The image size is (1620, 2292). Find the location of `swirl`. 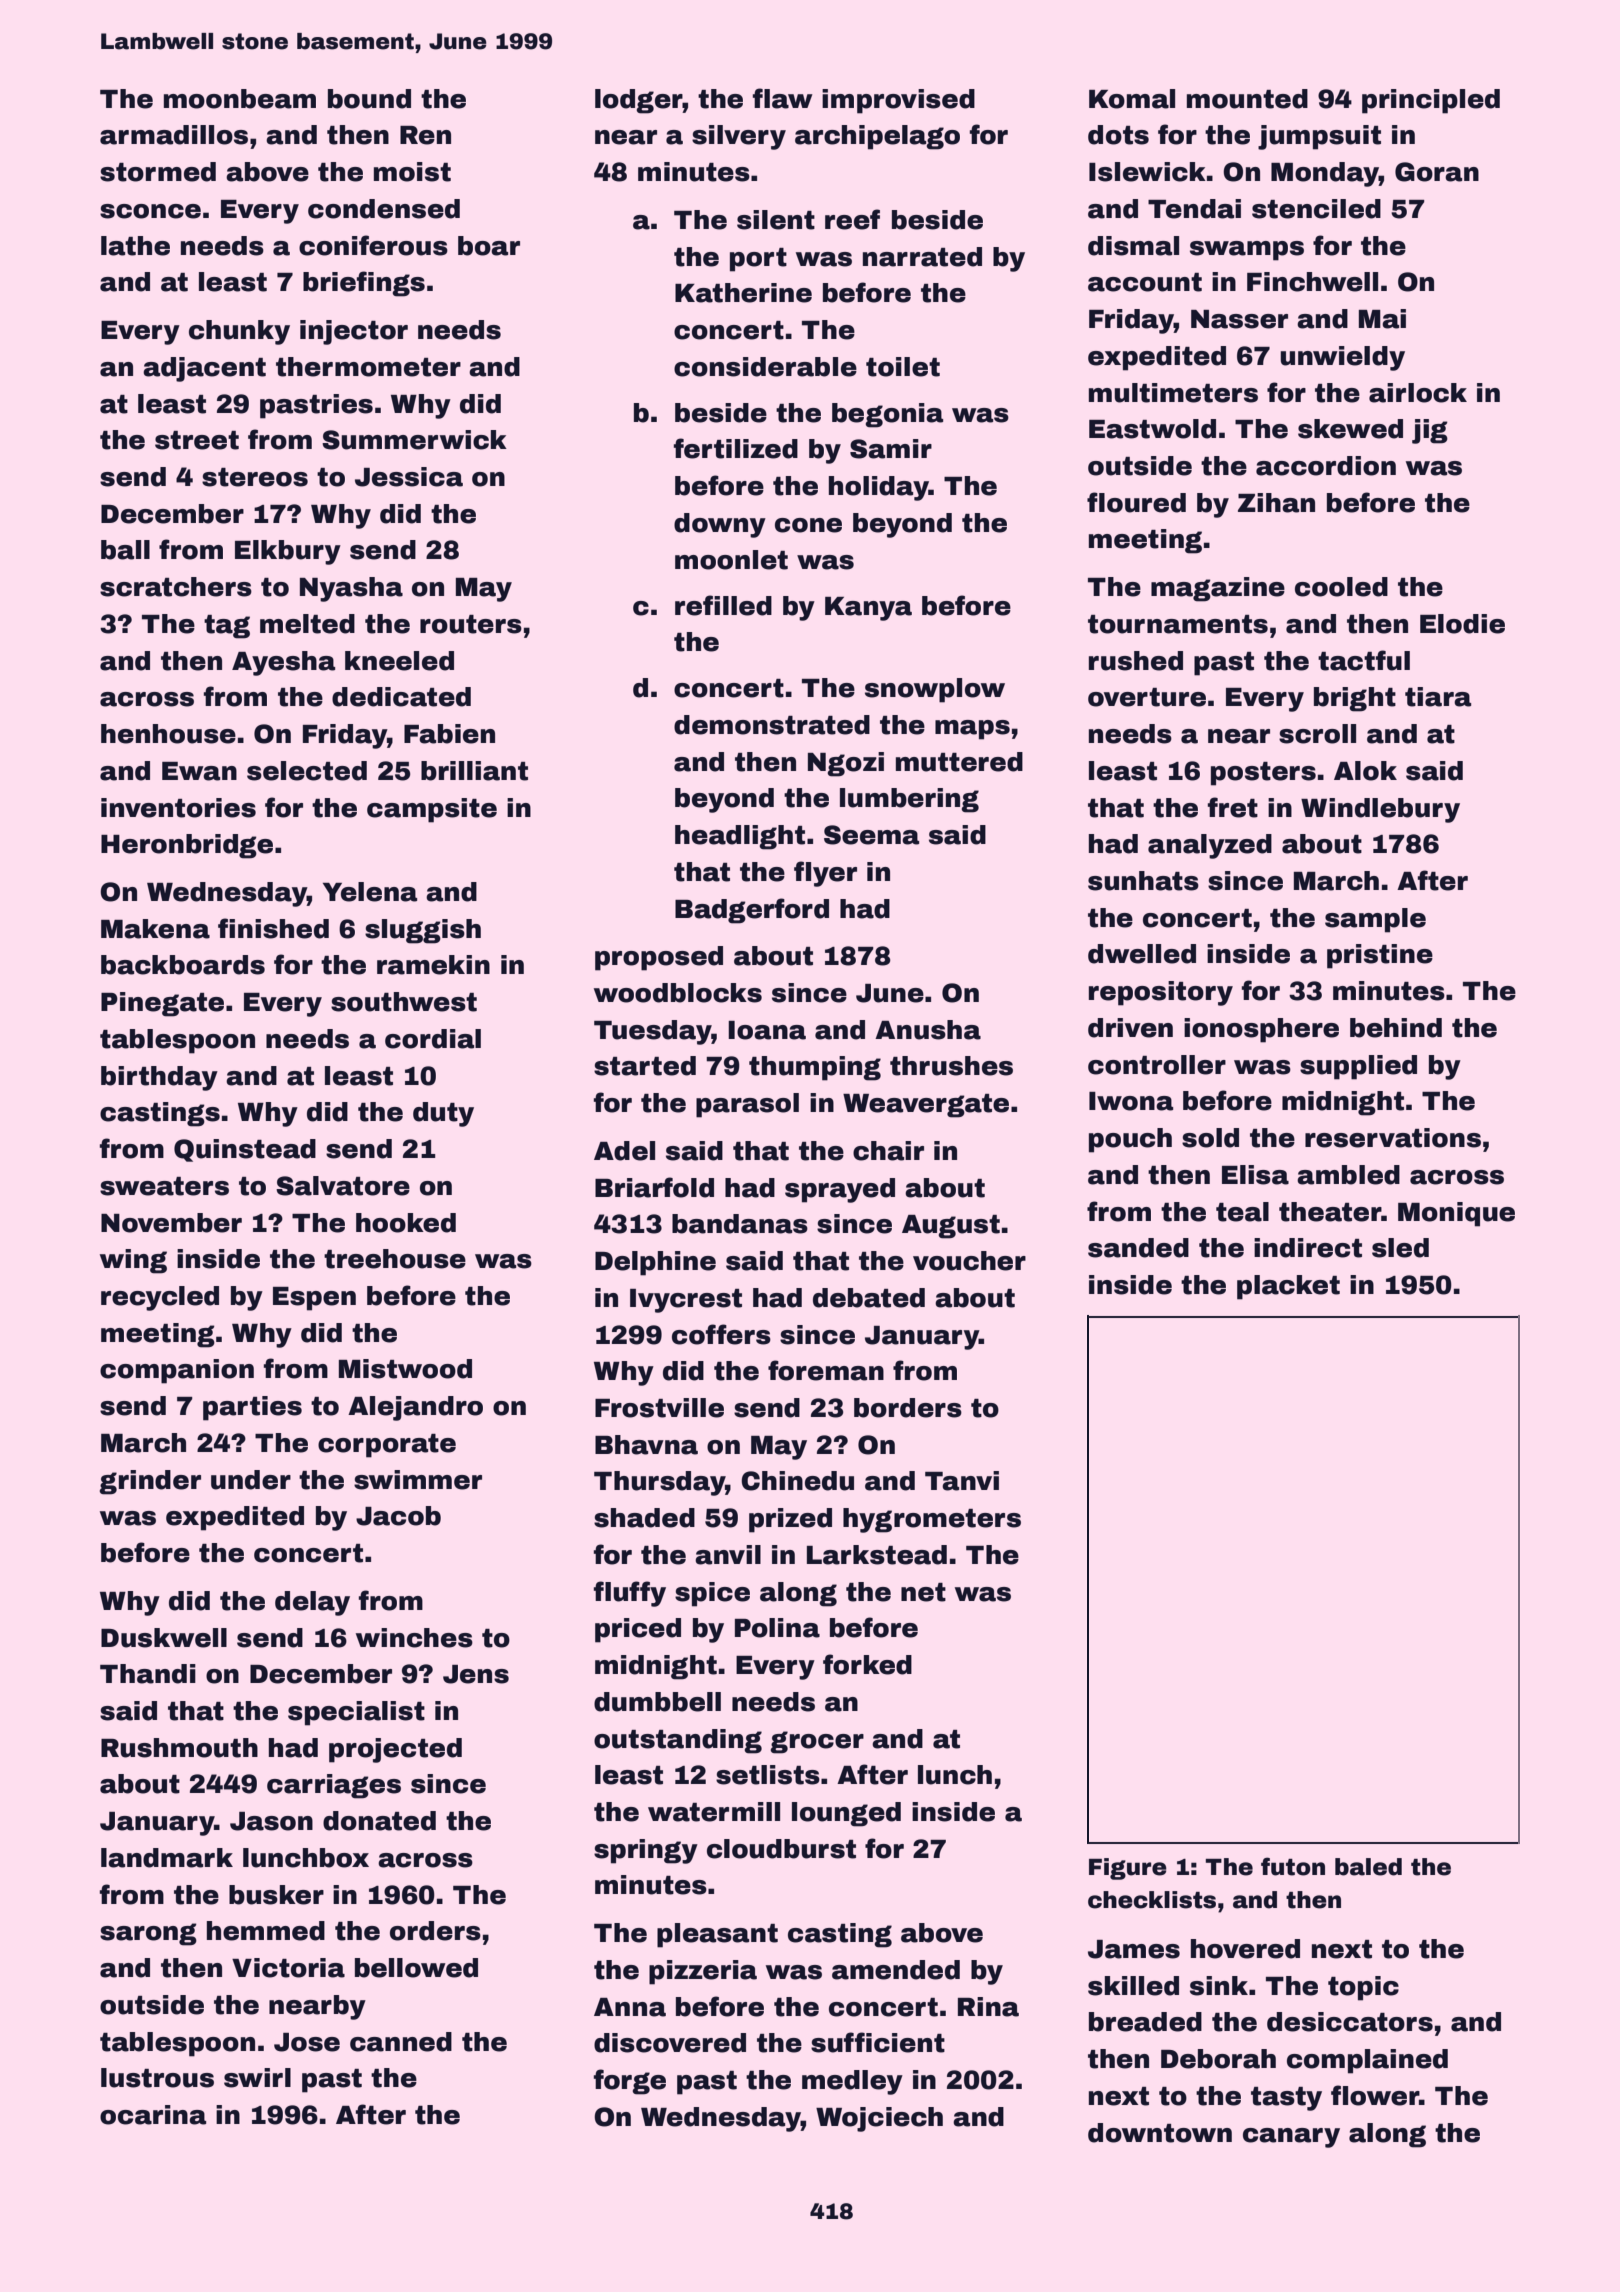

swirl is located at coordinates (257, 2078).
